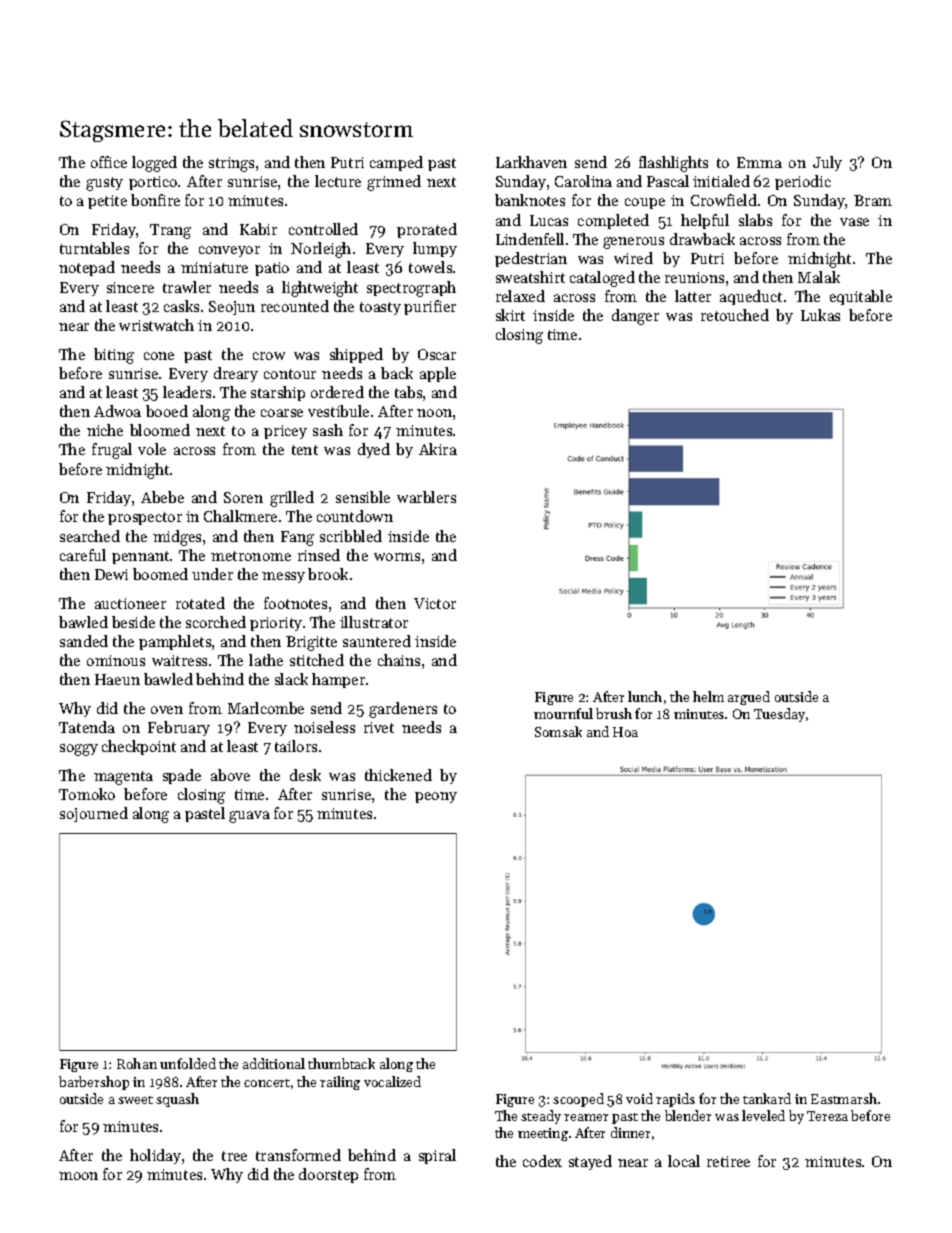  I want to click on local, so click(684, 1161).
